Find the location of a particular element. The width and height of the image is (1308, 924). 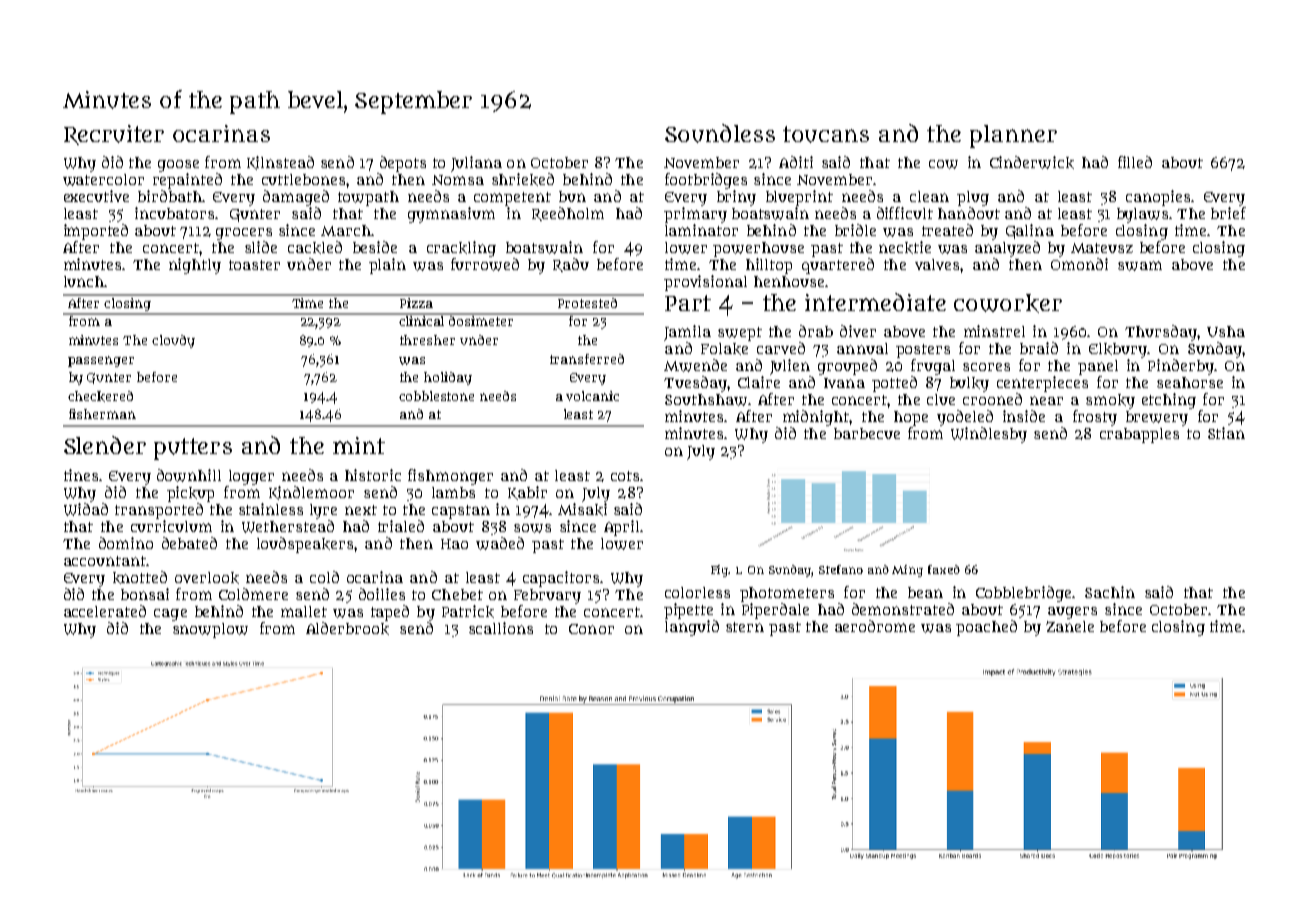

canopies is located at coordinates (1158, 198).
